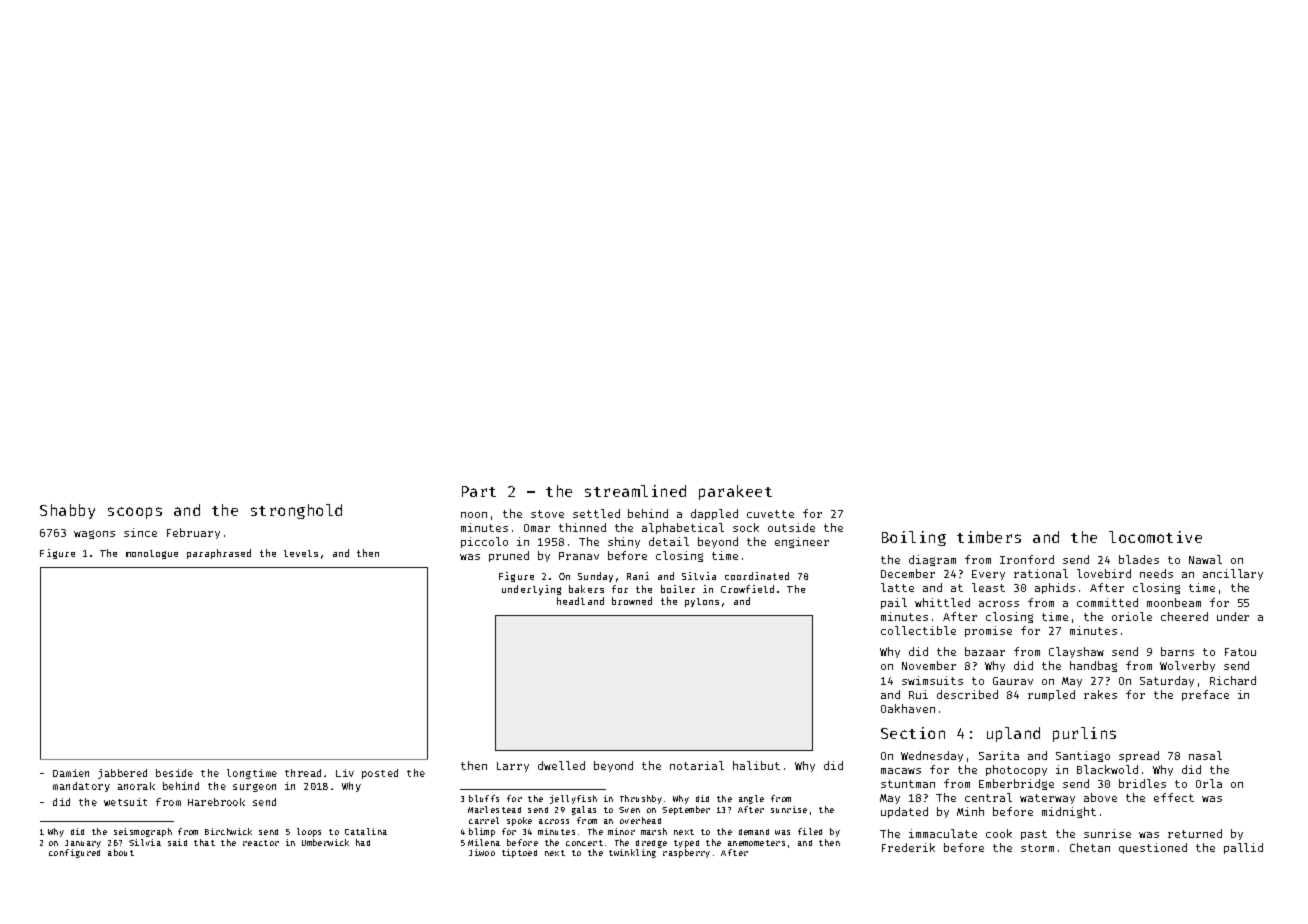  Describe the element at coordinates (989, 537) in the document. I see `timbers` at that location.
